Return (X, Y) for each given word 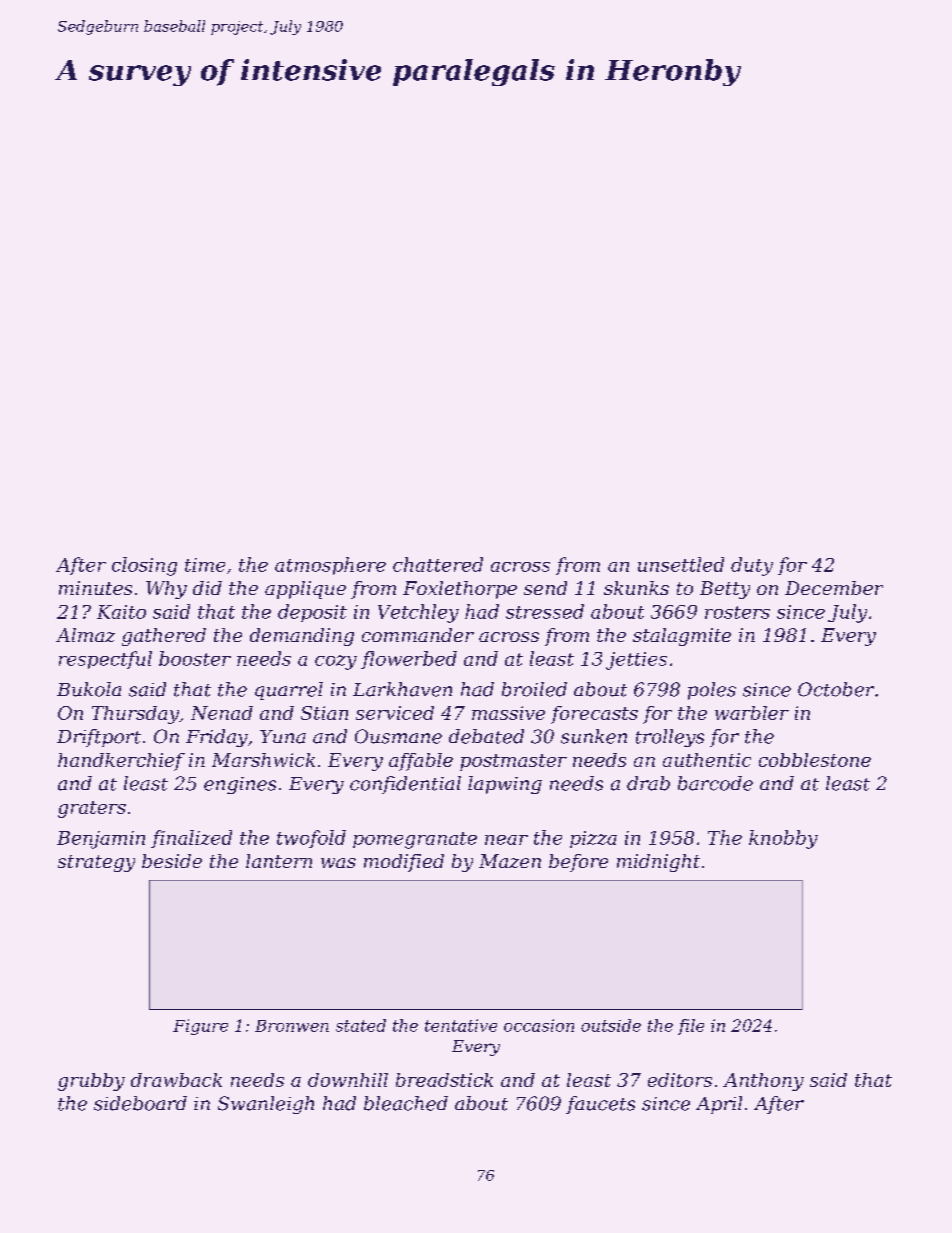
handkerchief (121, 762)
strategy (96, 863)
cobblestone (815, 760)
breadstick (444, 1080)
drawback (176, 1080)
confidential (405, 785)
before (578, 863)
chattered (438, 564)
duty (752, 566)
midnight (658, 863)
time (205, 565)
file (691, 1027)
